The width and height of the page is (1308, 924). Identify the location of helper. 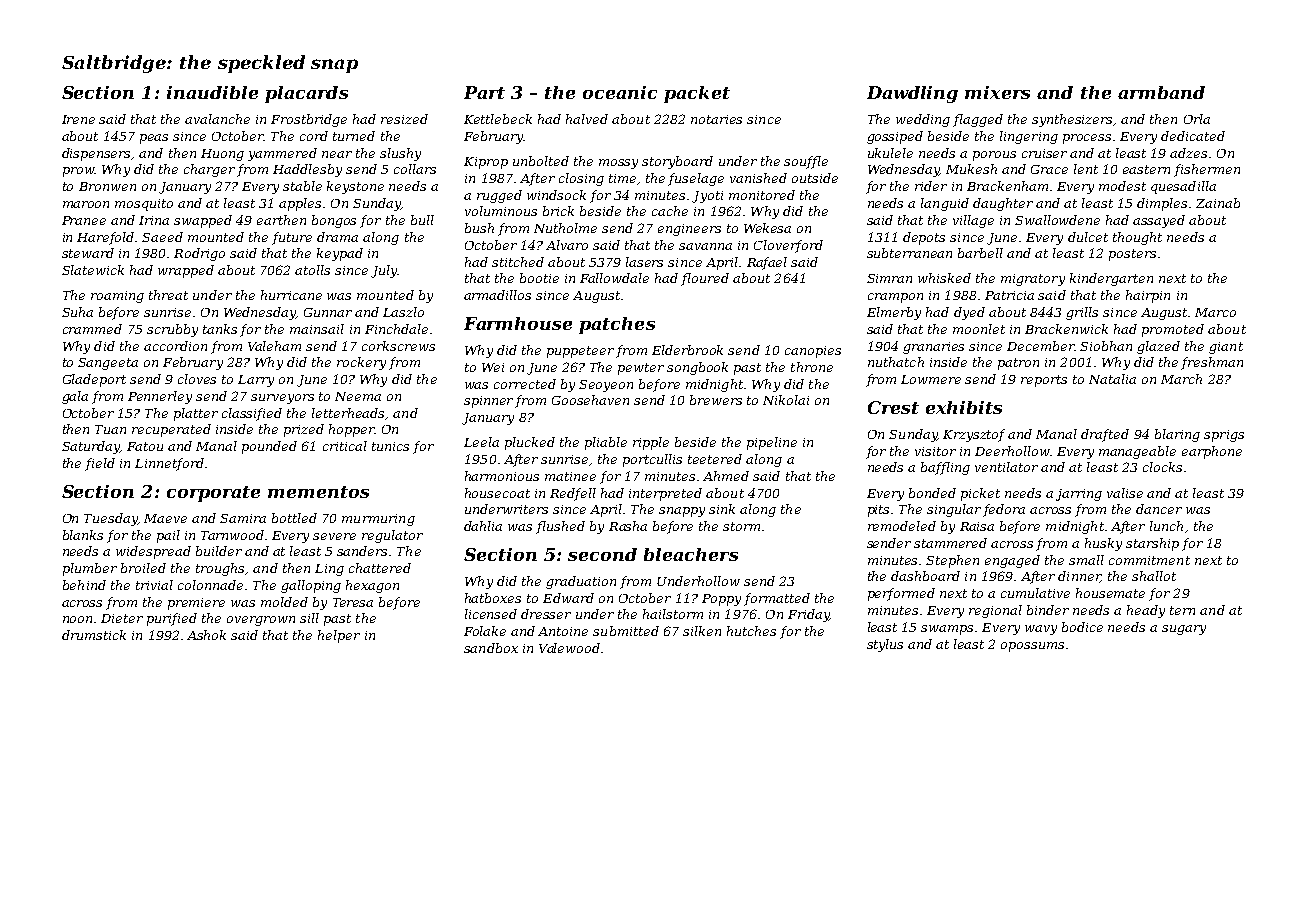
(339, 636).
